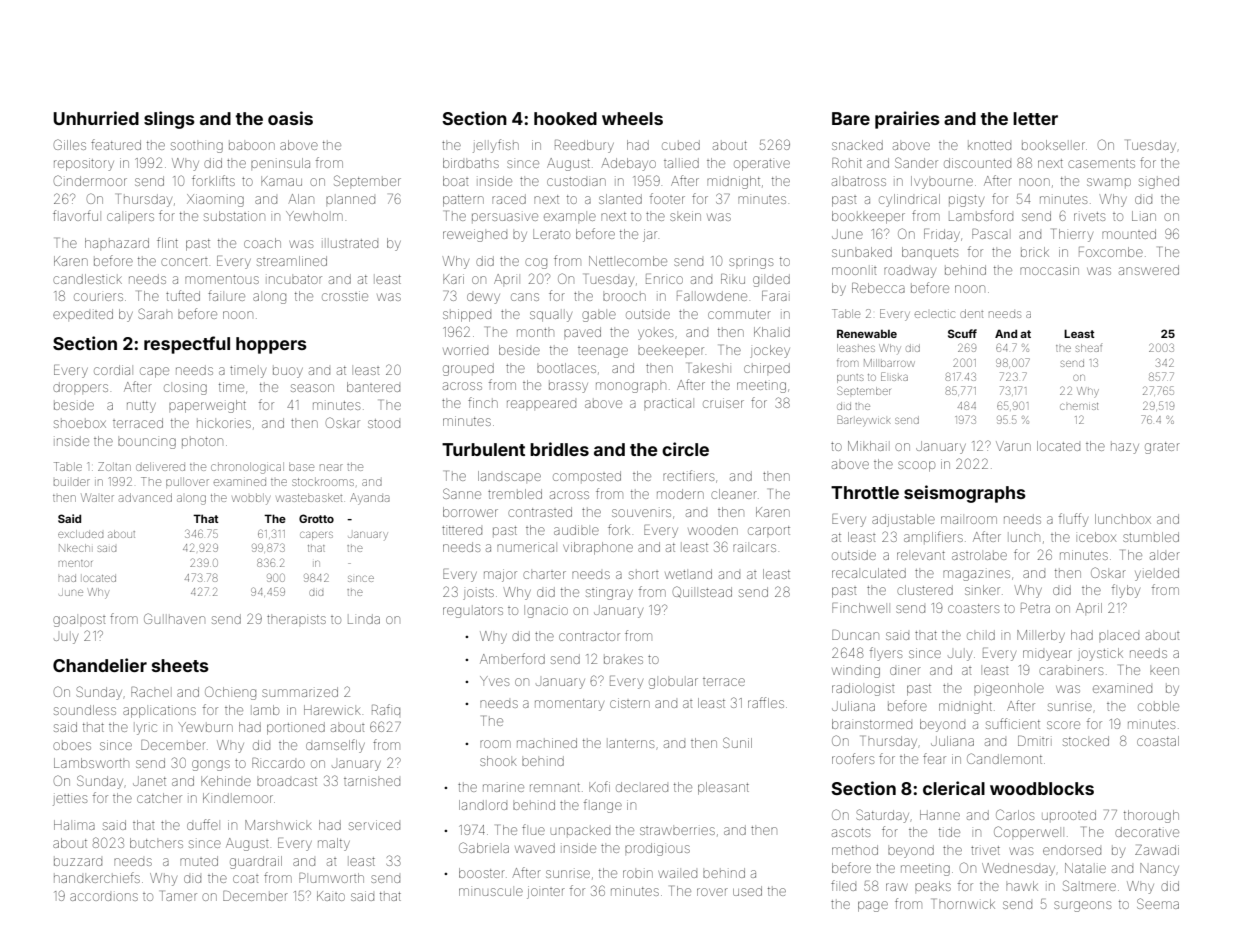  What do you see at coordinates (889, 363) in the document?
I see `Millbarrow` at bounding box center [889, 363].
